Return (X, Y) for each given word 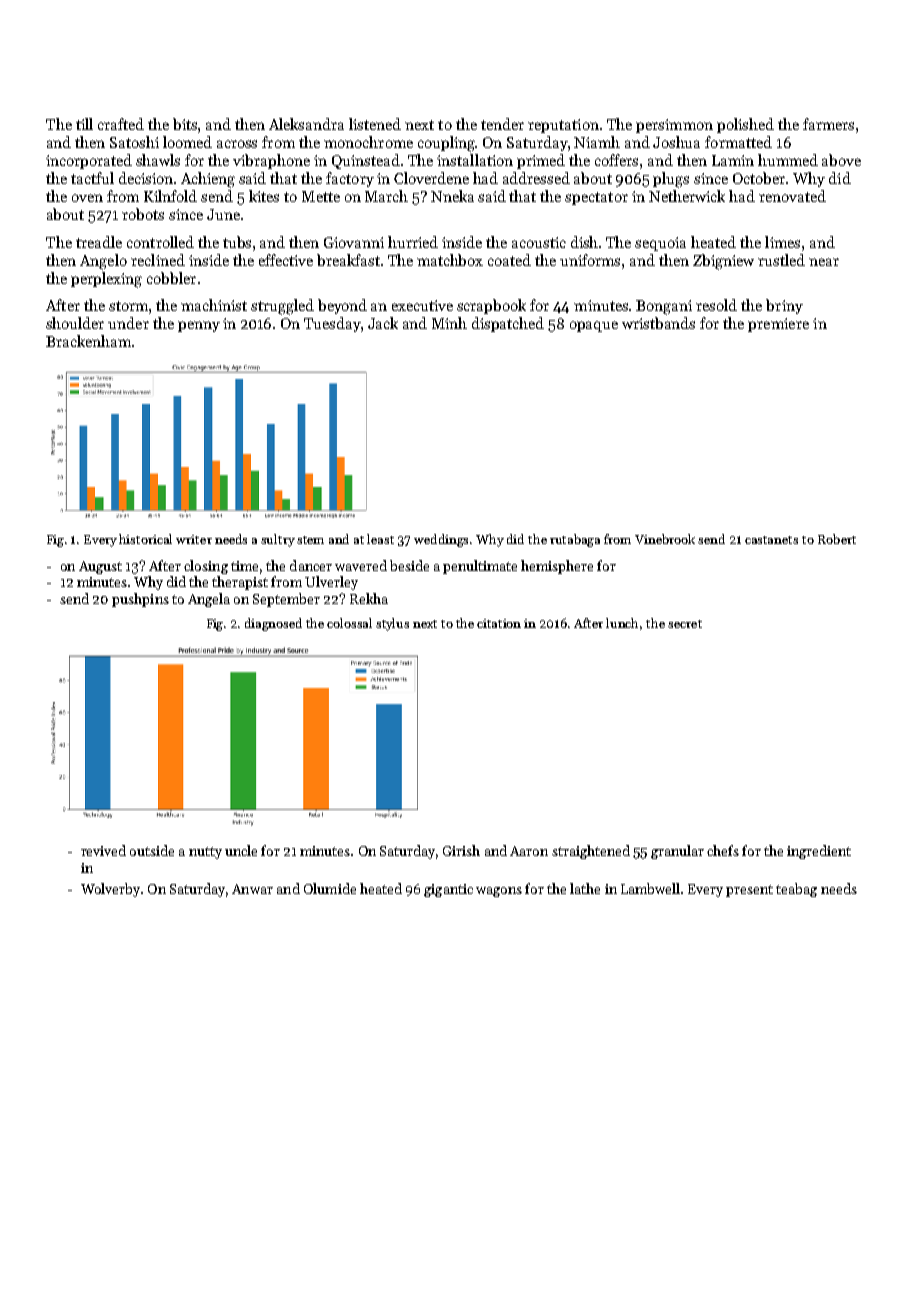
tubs (237, 242)
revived (103, 850)
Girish (461, 850)
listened (375, 124)
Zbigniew (723, 262)
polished (745, 125)
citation (499, 623)
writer (194, 539)
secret (685, 624)
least (380, 539)
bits (185, 124)
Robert (837, 539)
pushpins (140, 600)
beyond (342, 306)
